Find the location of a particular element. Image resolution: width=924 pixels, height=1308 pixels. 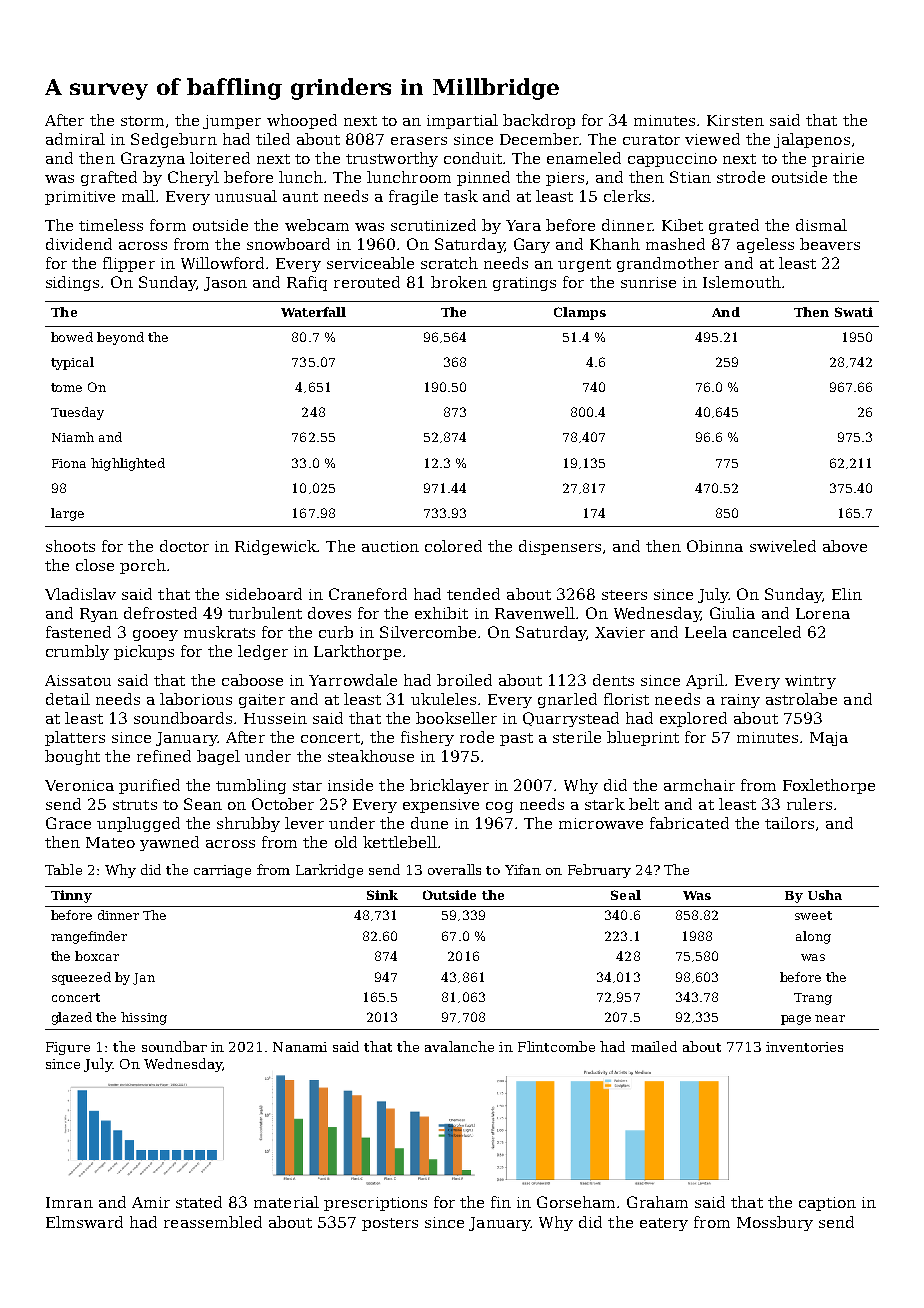

Ridgewick is located at coordinates (276, 547).
